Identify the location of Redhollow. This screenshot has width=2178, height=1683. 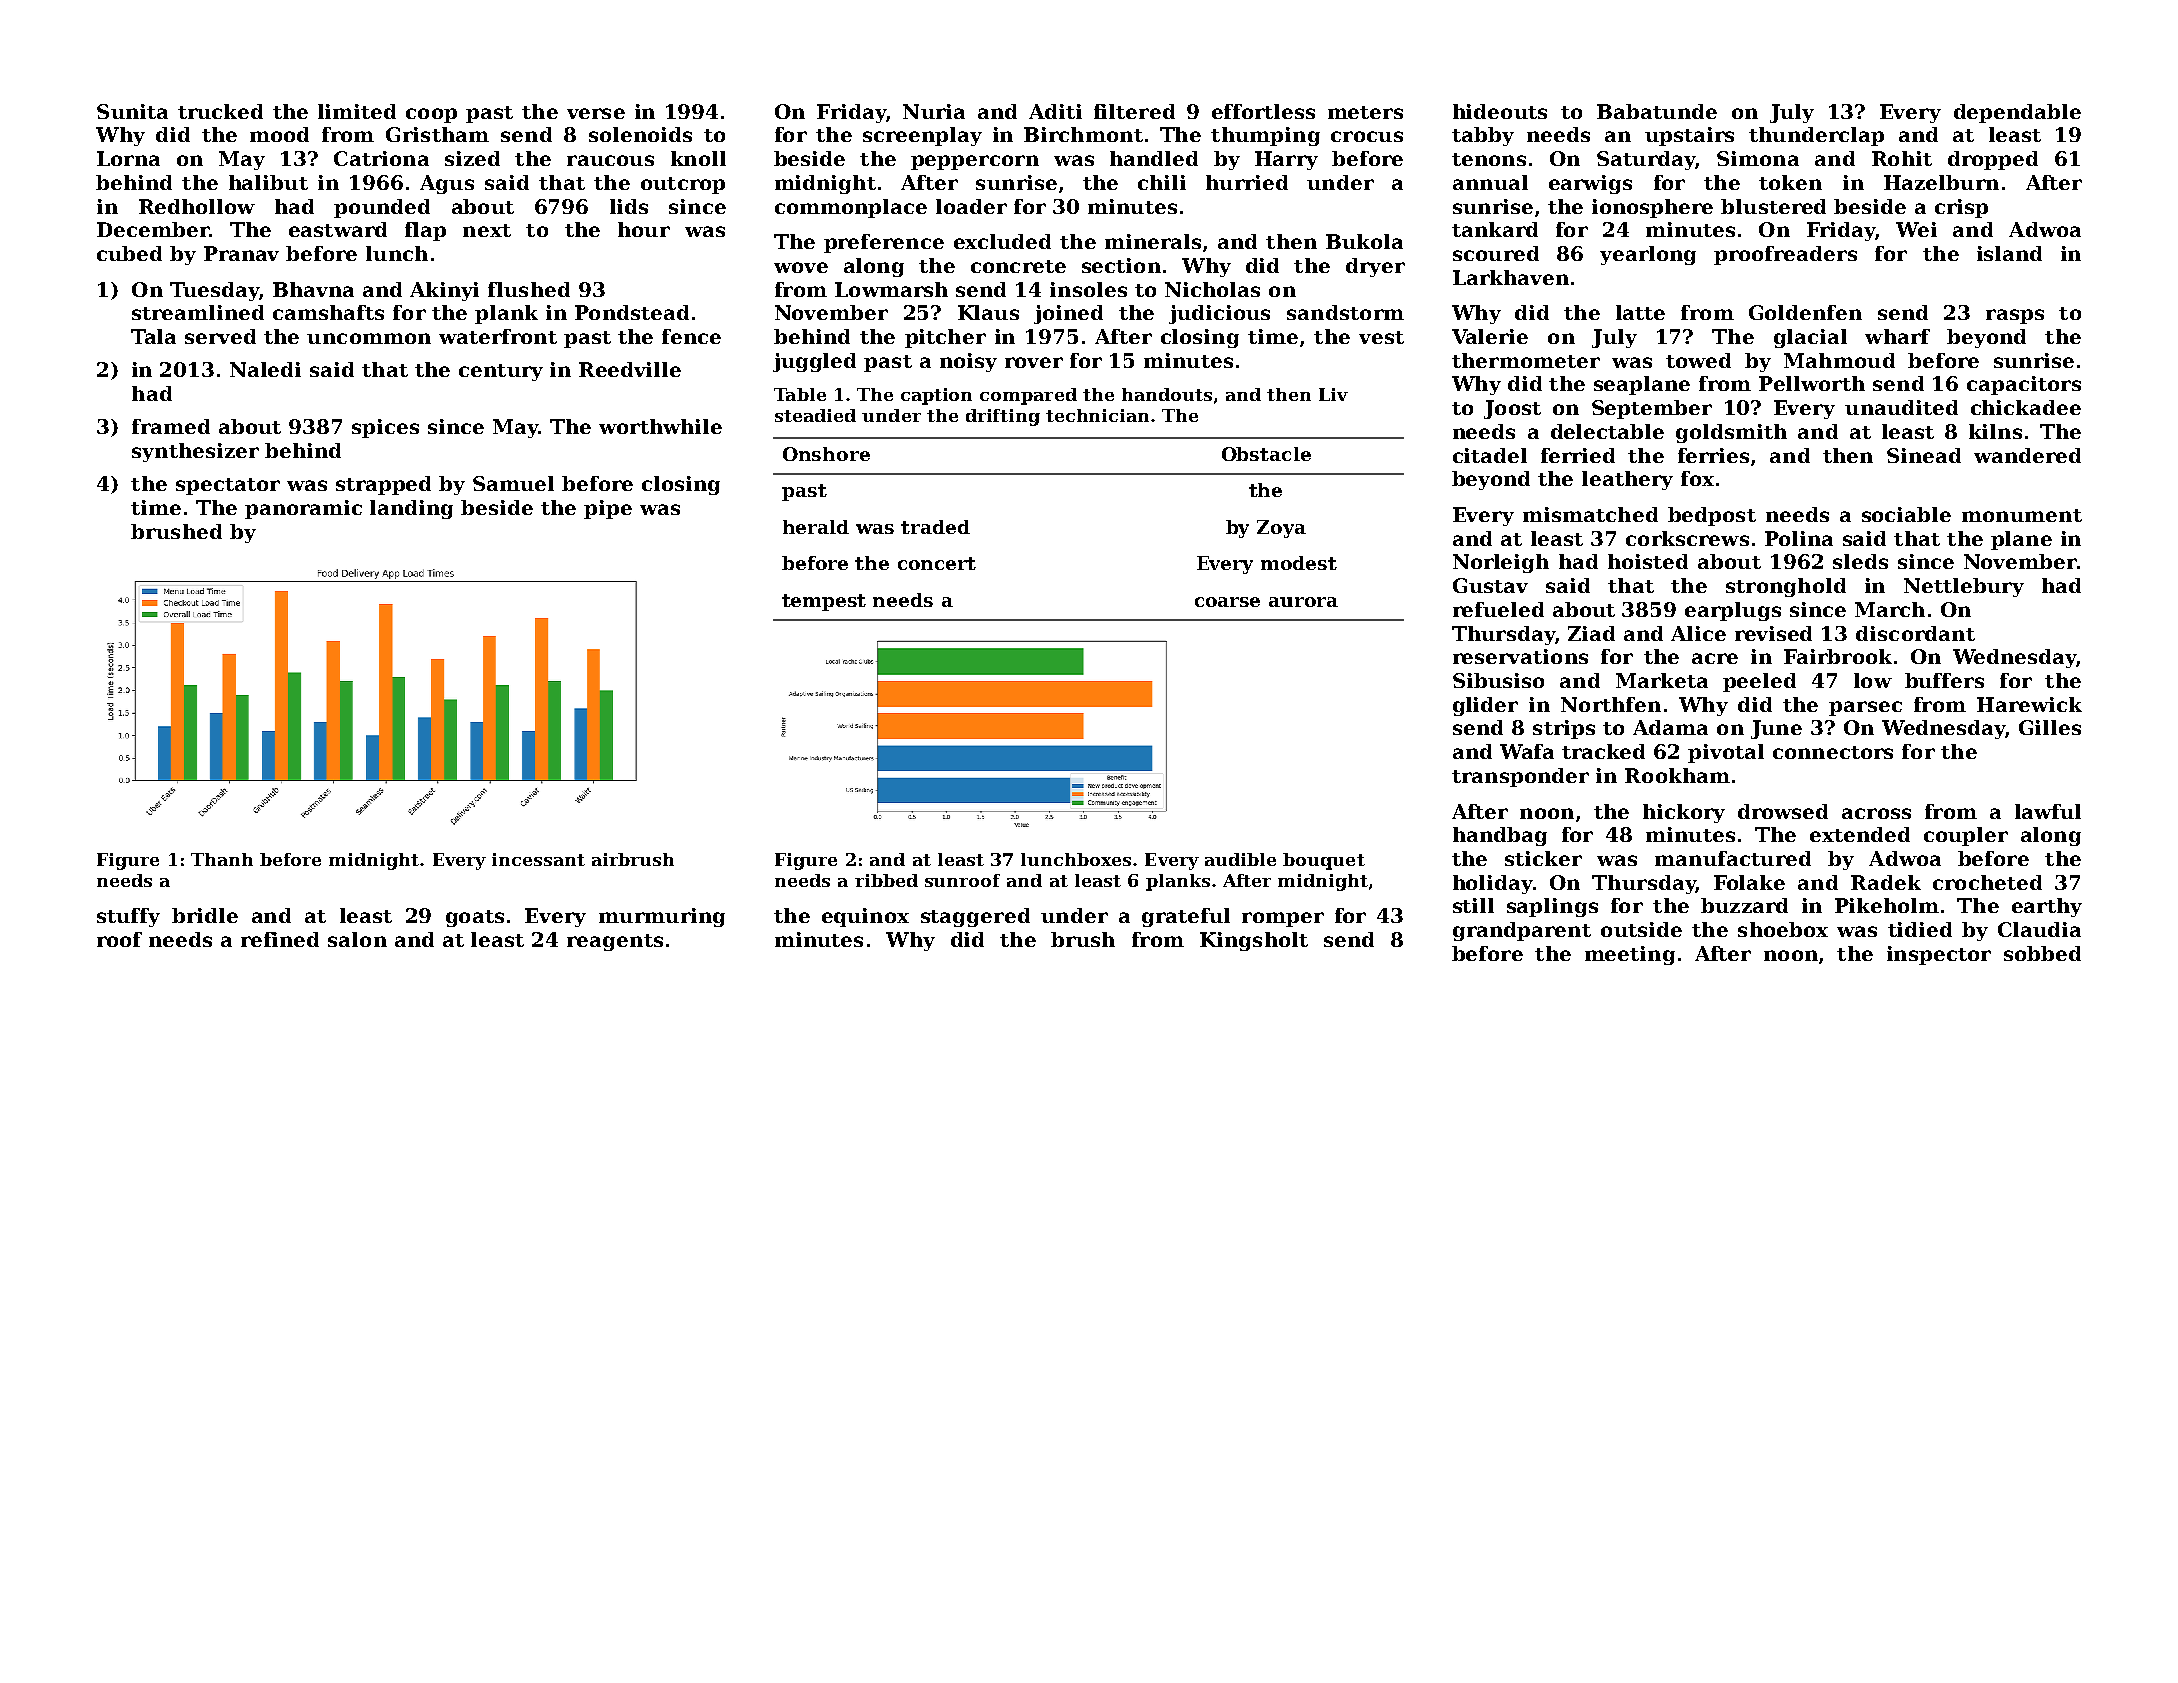
(197, 206).
